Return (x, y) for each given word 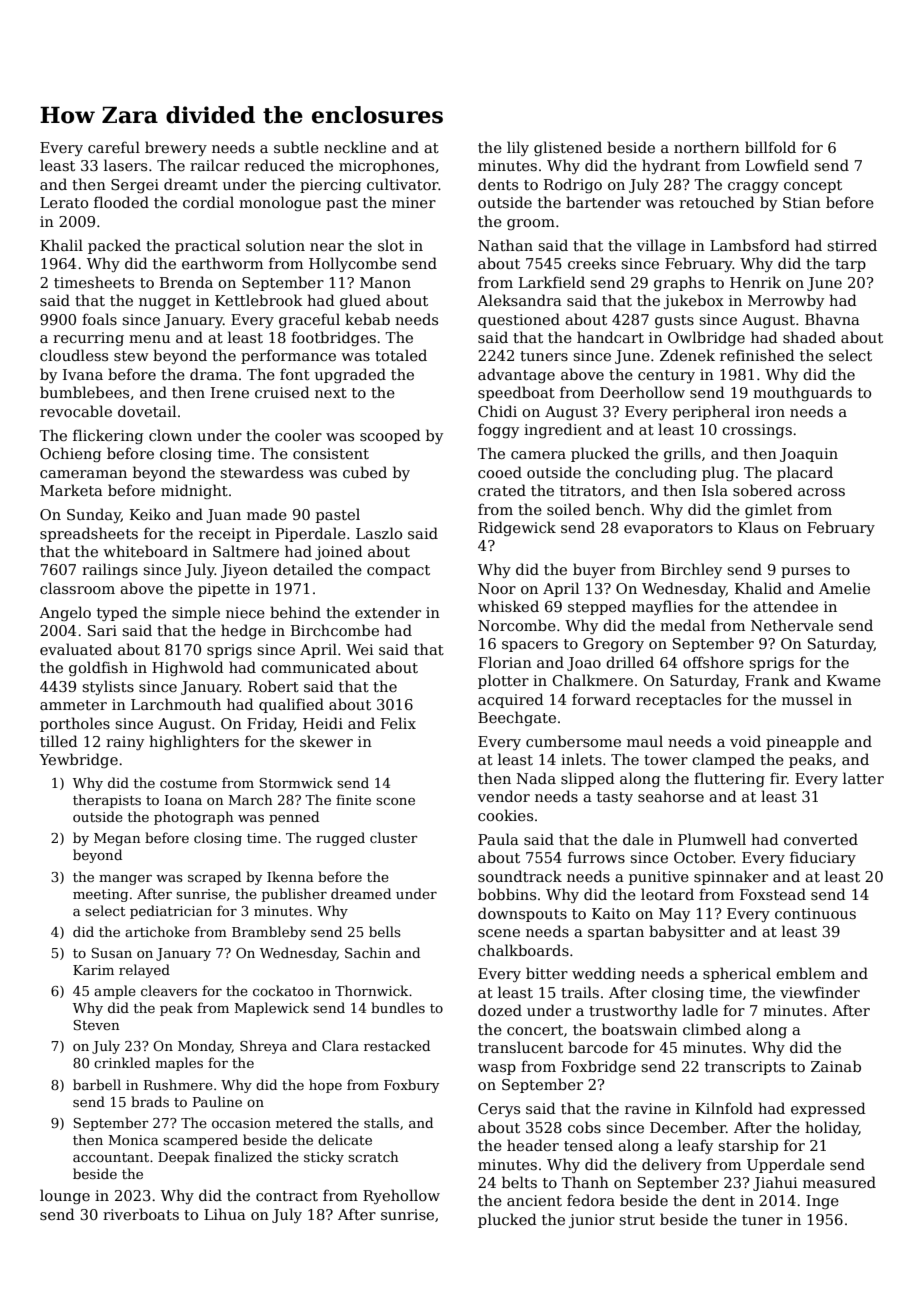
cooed (500, 472)
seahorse (671, 796)
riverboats (141, 1214)
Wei (360, 649)
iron (770, 411)
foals (99, 319)
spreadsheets (89, 534)
